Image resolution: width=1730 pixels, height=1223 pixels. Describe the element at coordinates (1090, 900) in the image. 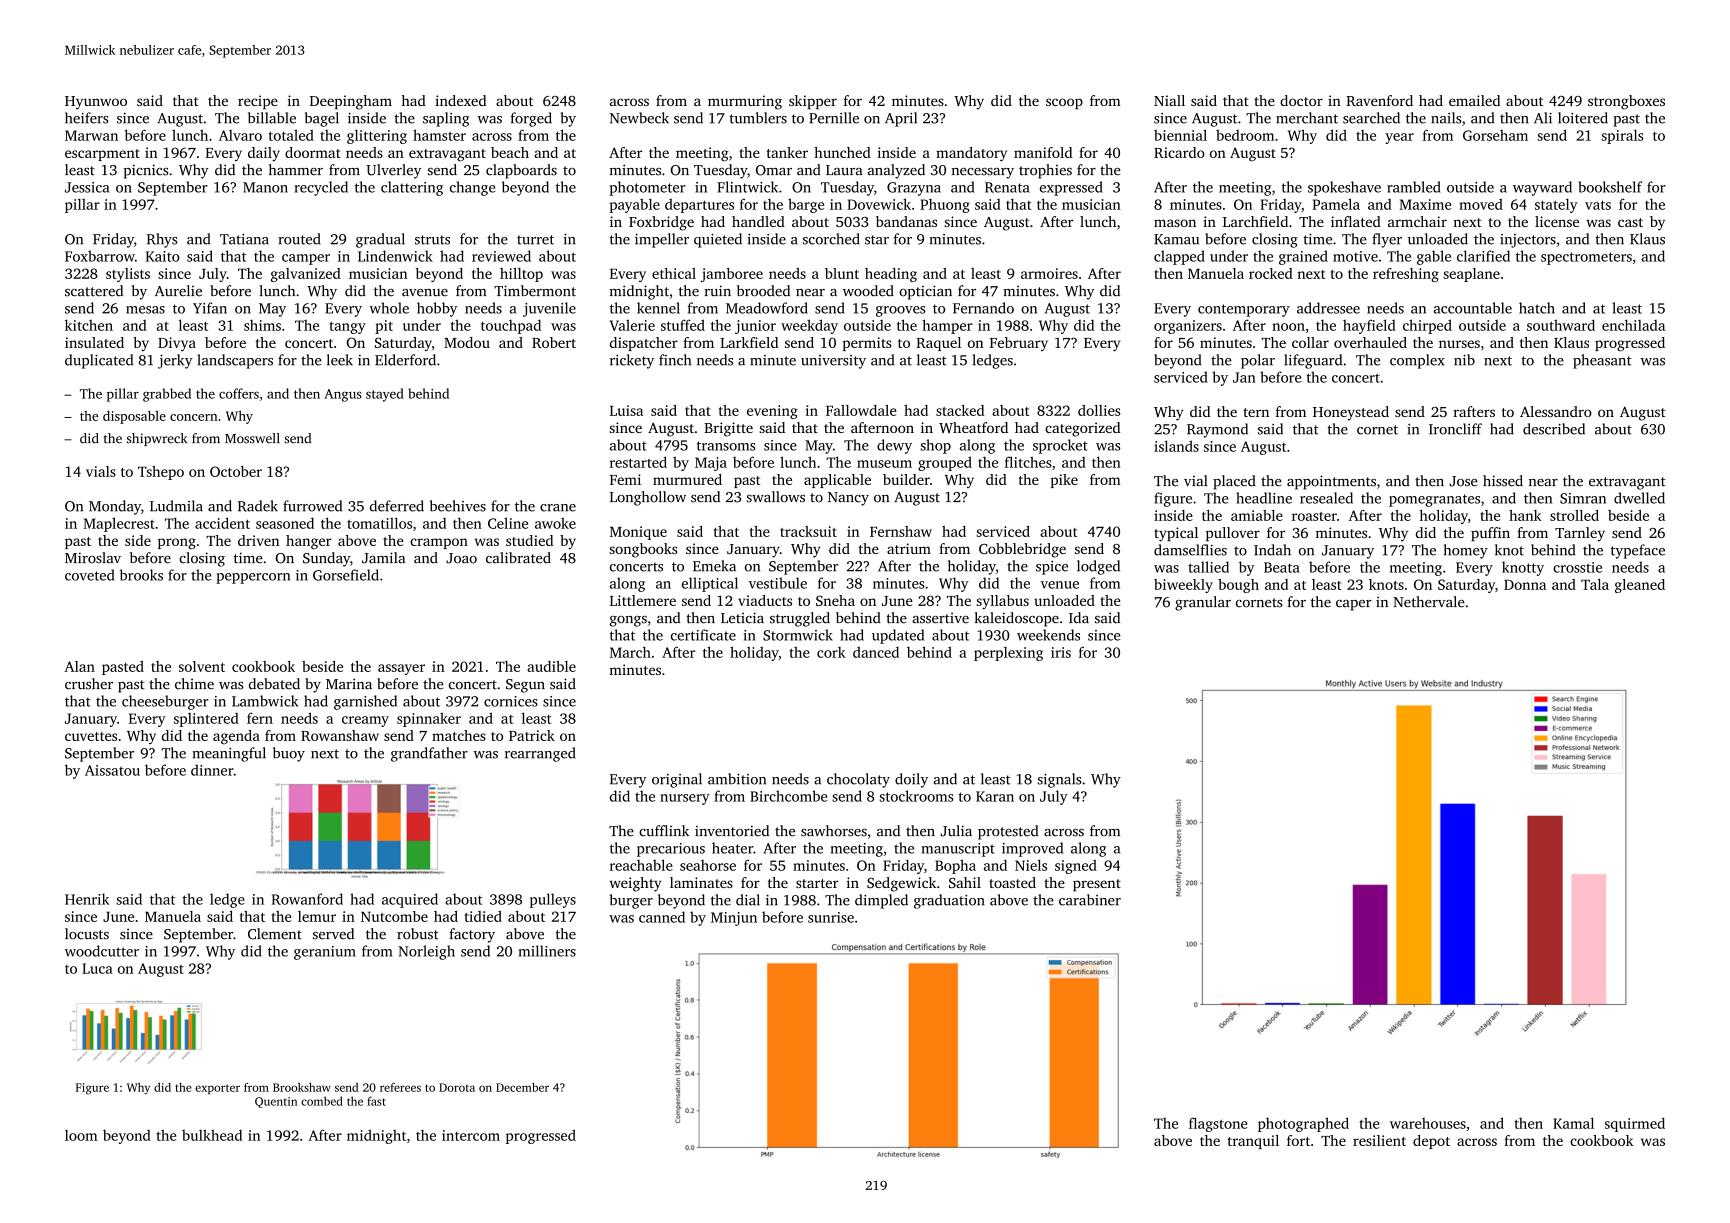

I see `carabiner` at that location.
